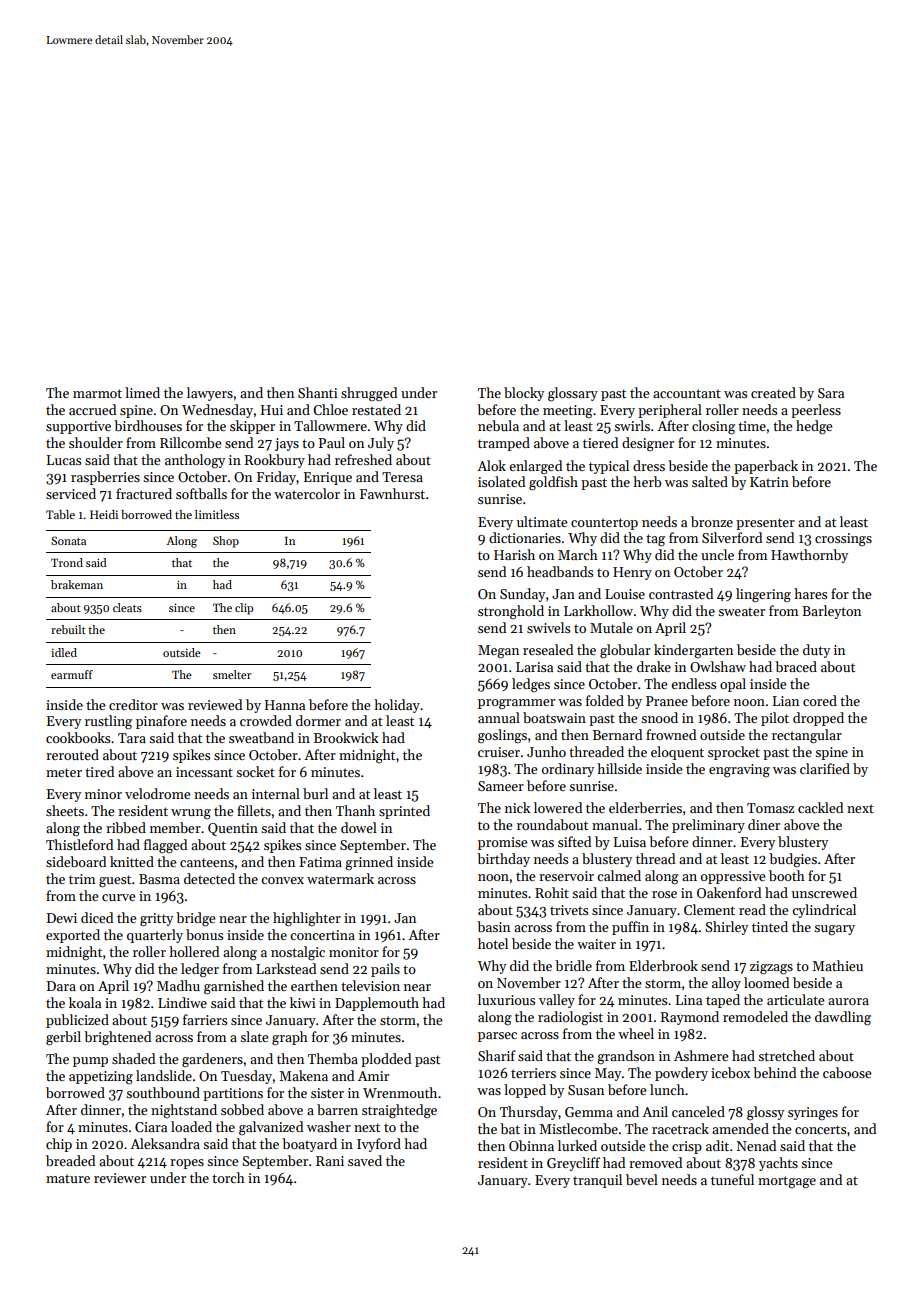 This screenshot has height=1314, width=924. Describe the element at coordinates (729, 892) in the screenshot. I see `Oakenford` at that location.
